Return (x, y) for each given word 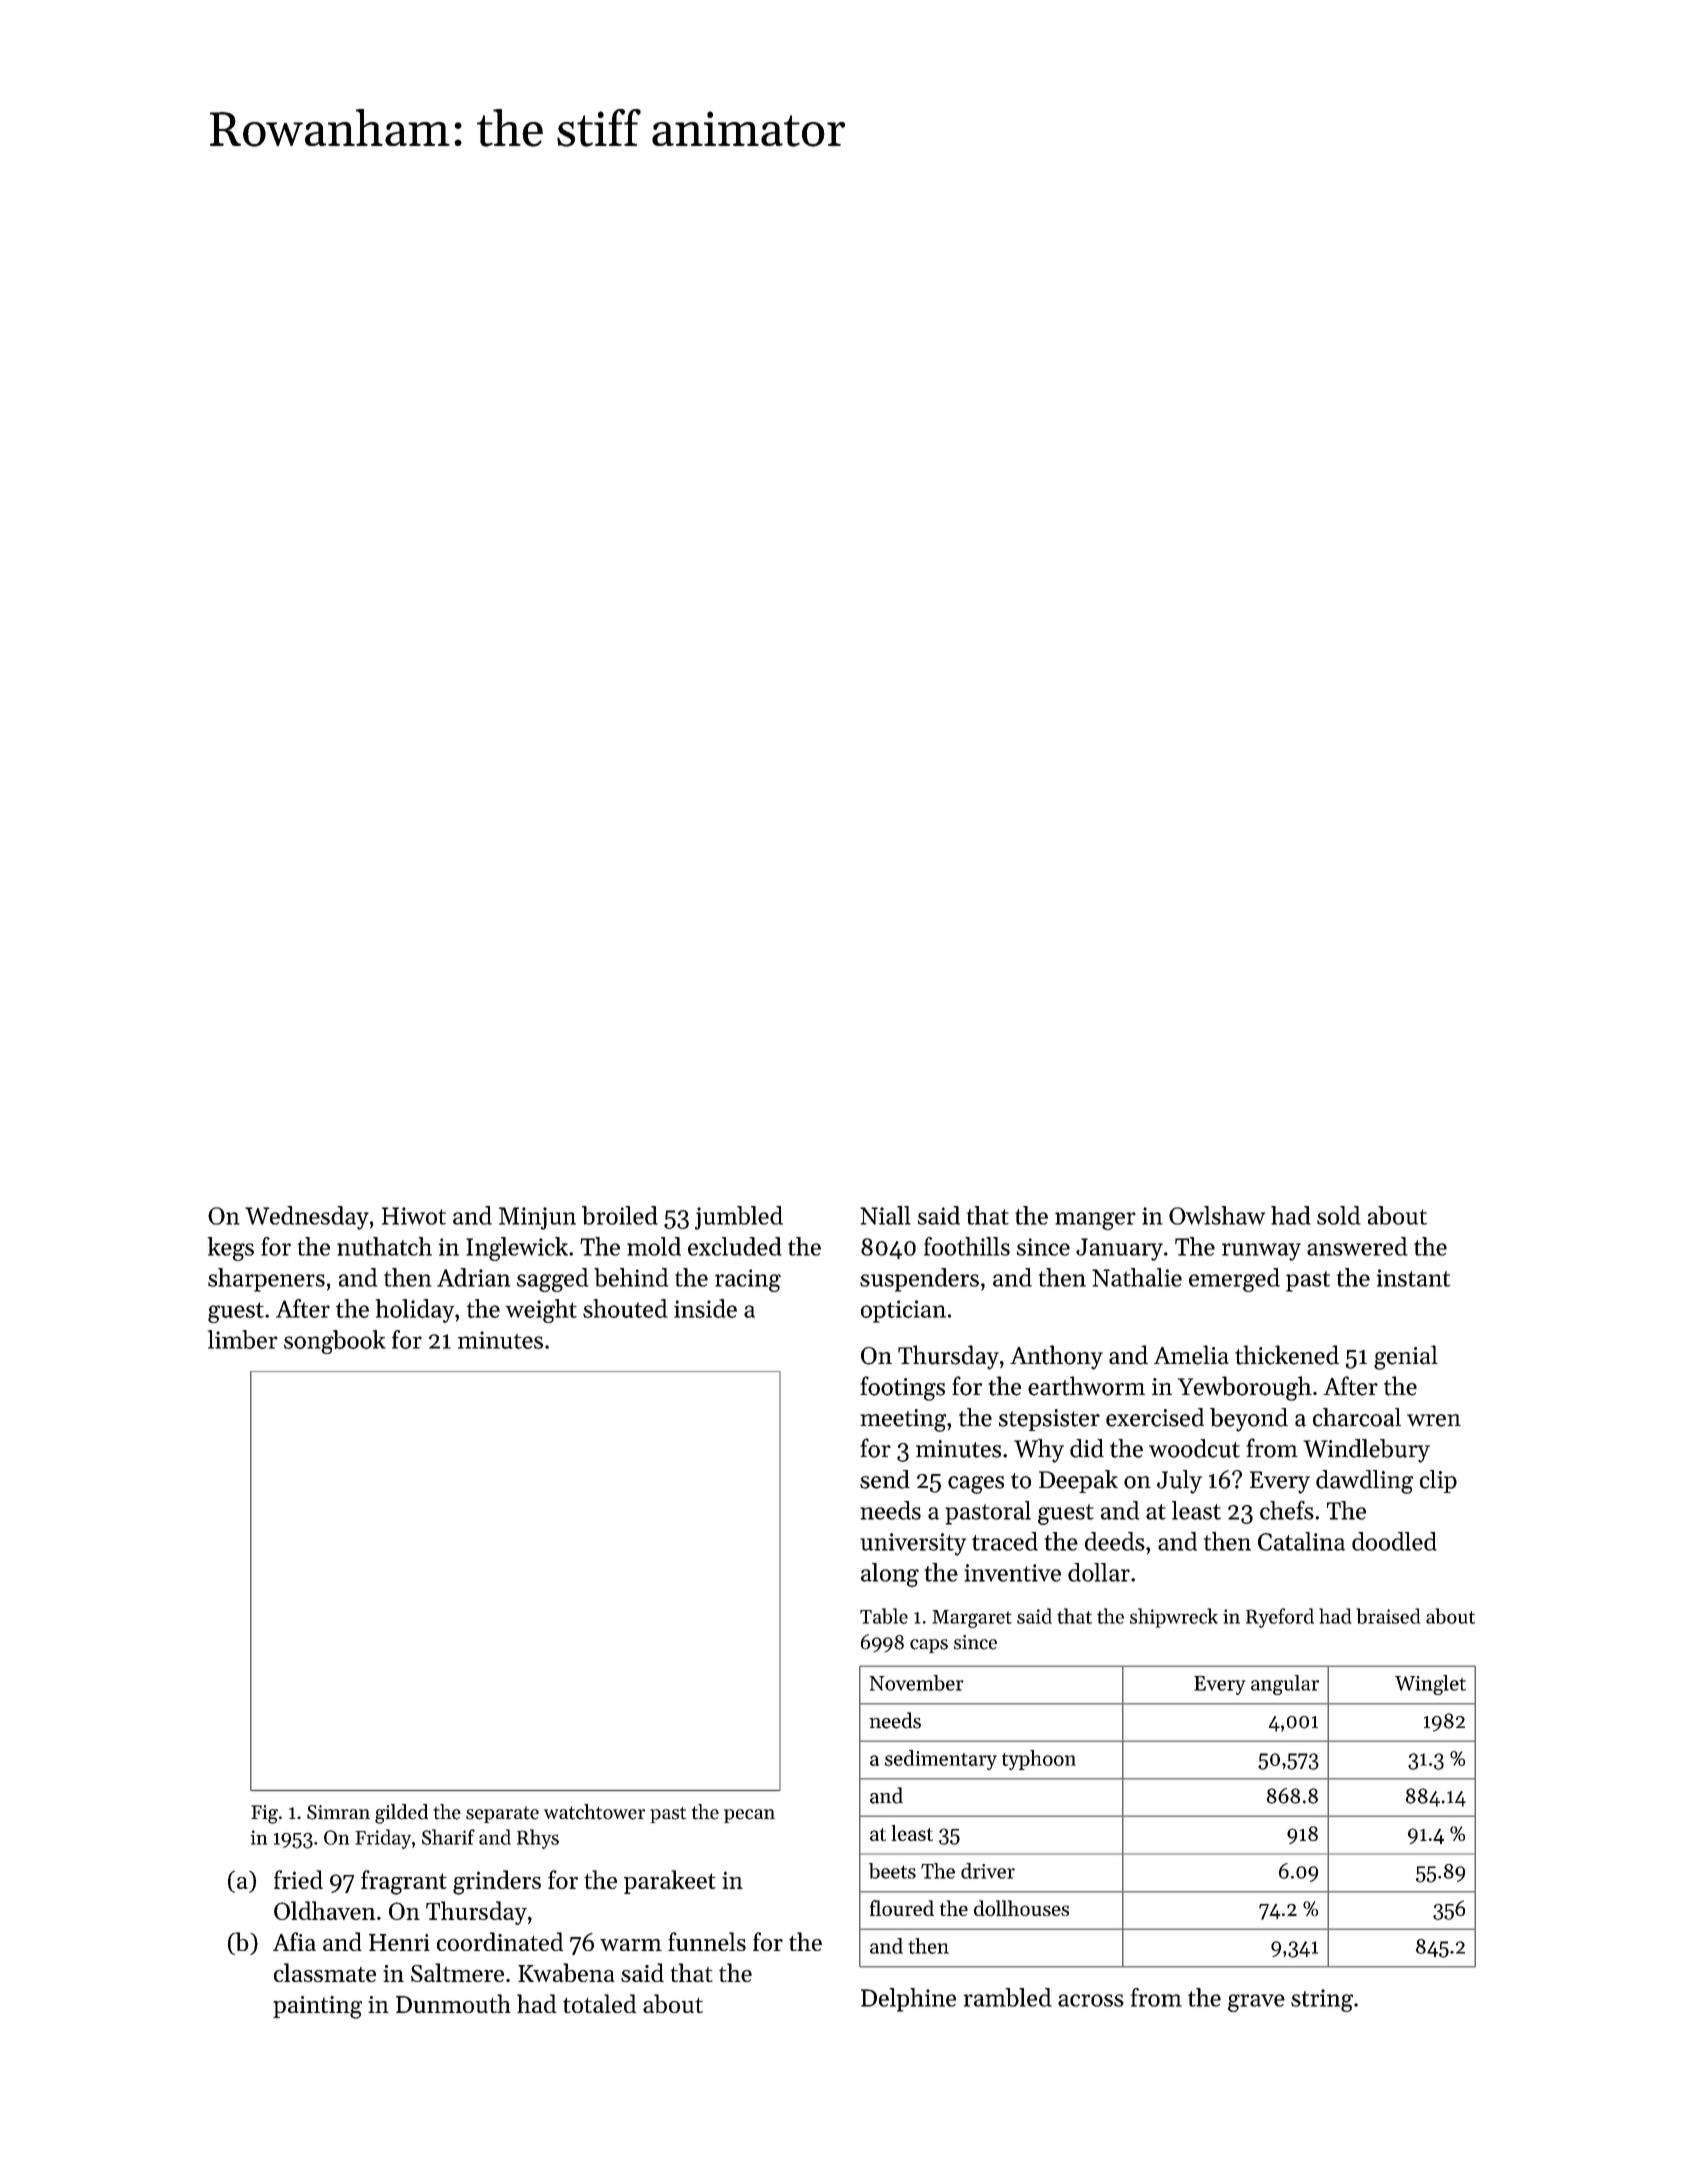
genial (1406, 1357)
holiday (415, 1311)
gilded (401, 1814)
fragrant (404, 1882)
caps (929, 1646)
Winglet (1430, 1685)
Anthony (1056, 1357)
